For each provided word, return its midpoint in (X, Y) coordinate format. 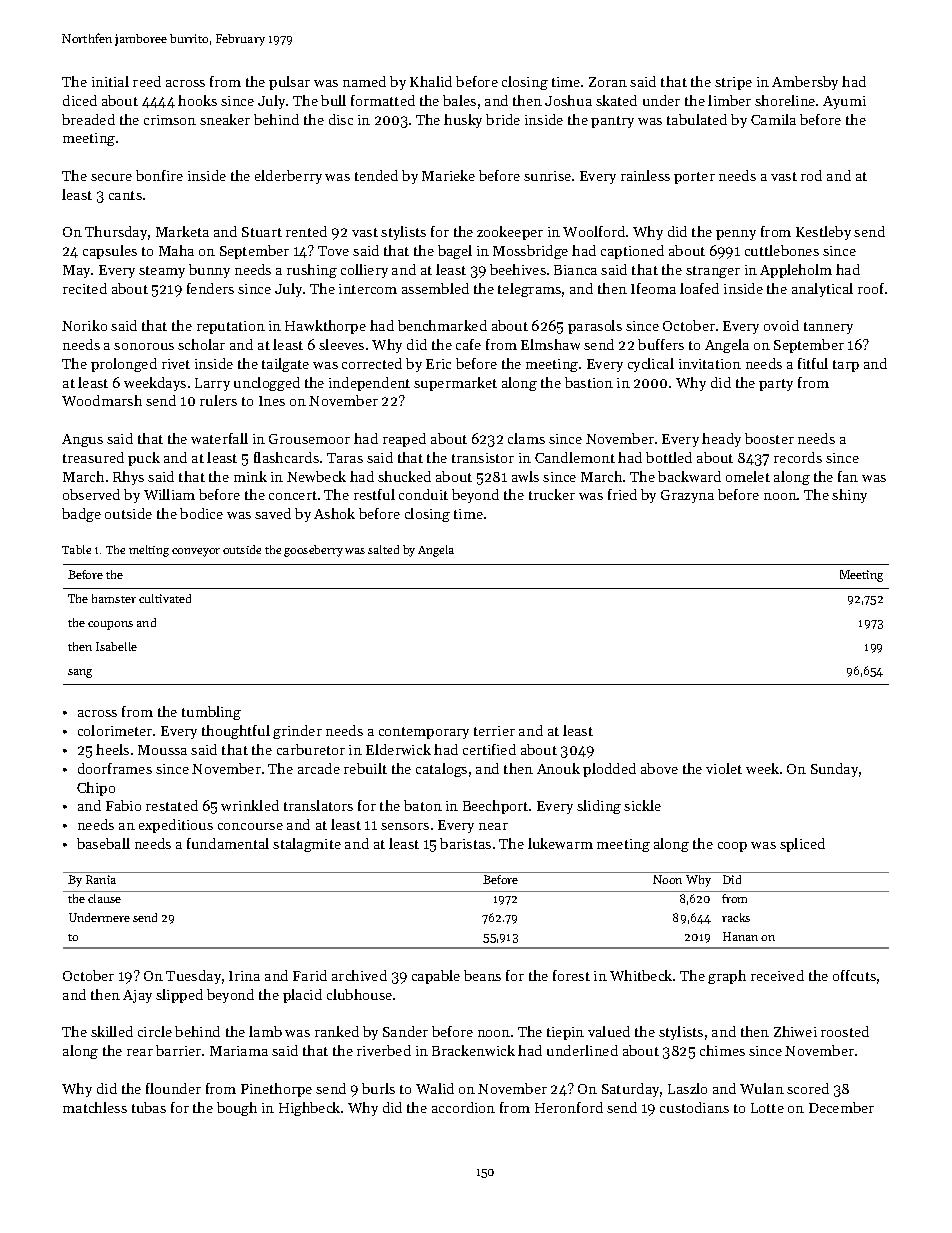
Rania (101, 879)
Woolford (594, 231)
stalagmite (307, 845)
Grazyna (687, 496)
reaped (404, 440)
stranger (713, 272)
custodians (694, 1107)
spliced (802, 845)
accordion (463, 1107)
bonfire (159, 175)
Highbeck (309, 1109)
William (169, 494)
